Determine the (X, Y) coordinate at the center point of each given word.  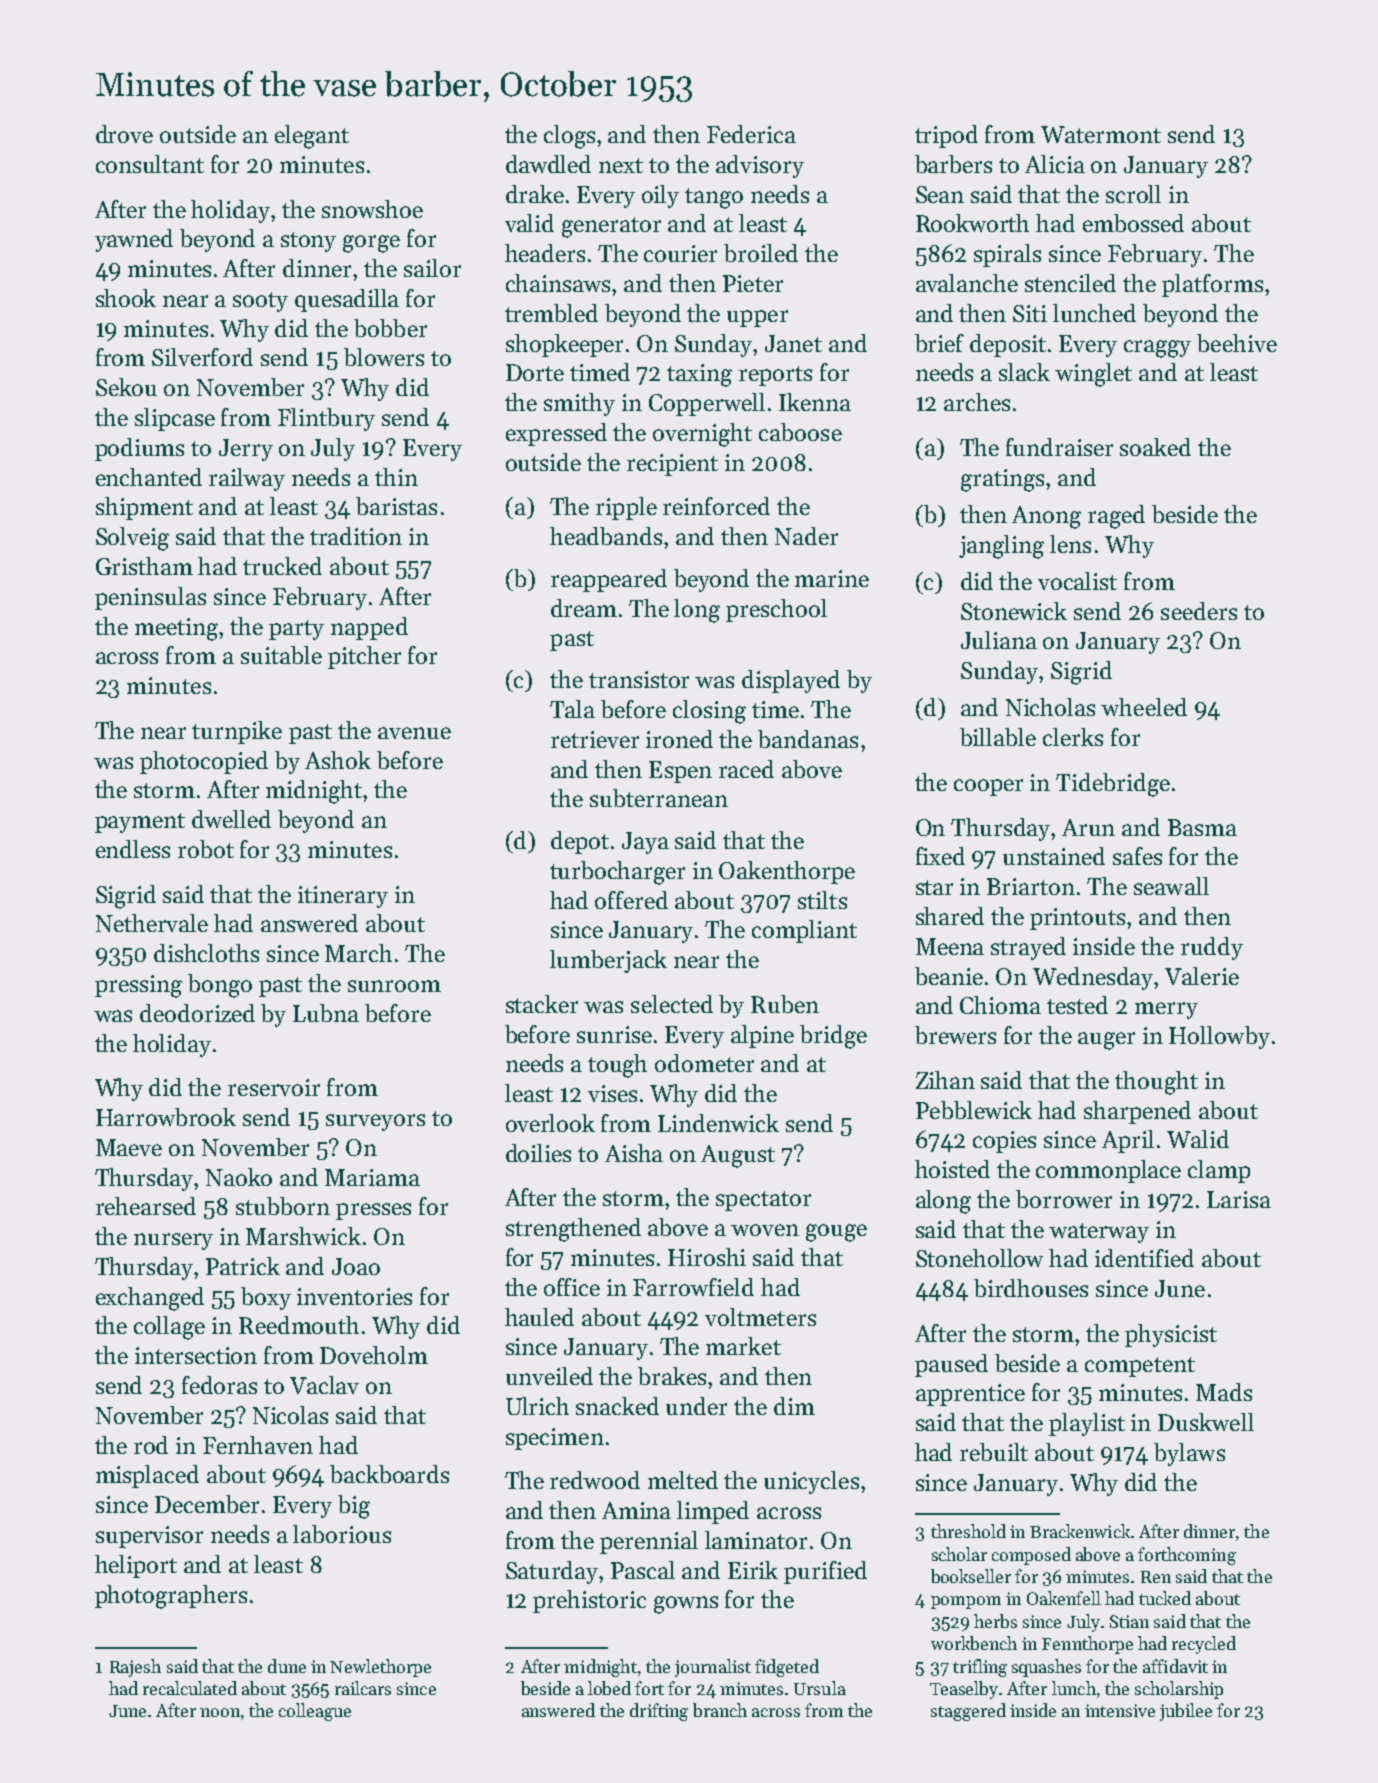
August (738, 1156)
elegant (312, 137)
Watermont (1101, 134)
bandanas (808, 739)
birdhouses (1031, 1288)
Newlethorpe (380, 1668)
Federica (751, 134)
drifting (659, 1712)
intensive (1120, 1710)
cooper (988, 787)
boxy (266, 1298)
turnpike (237, 732)
